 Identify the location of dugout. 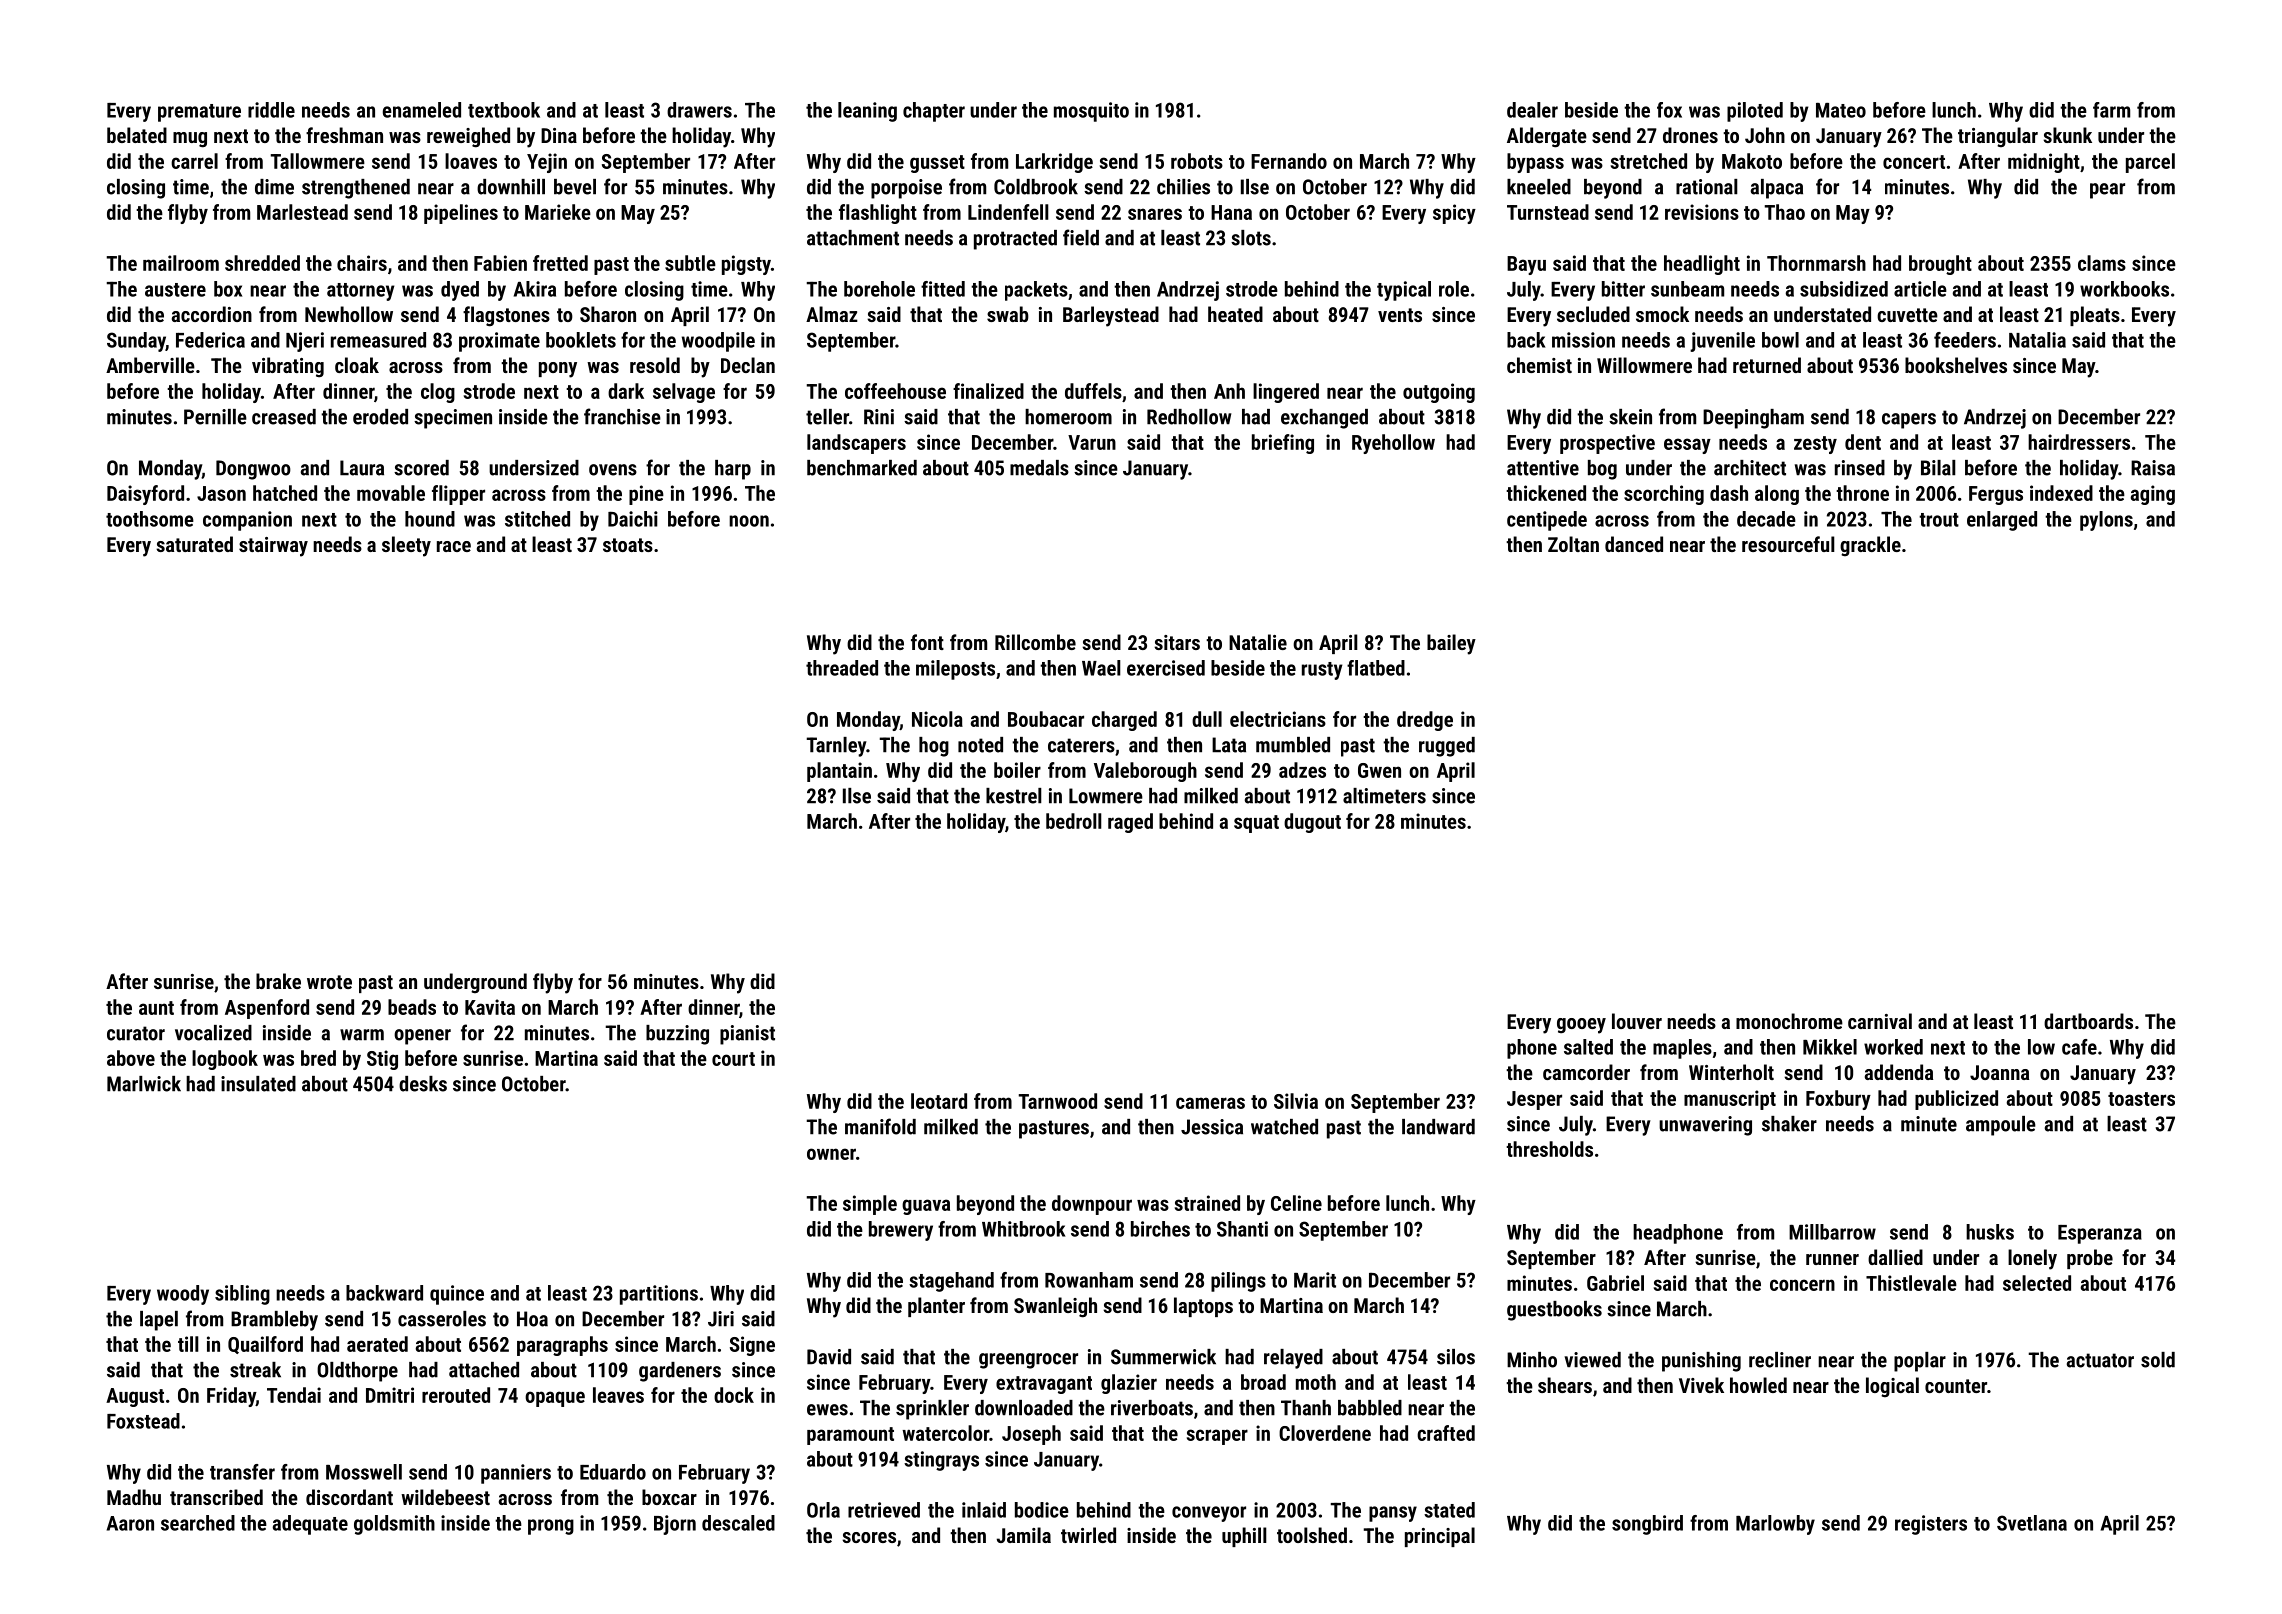
(1312, 823).
